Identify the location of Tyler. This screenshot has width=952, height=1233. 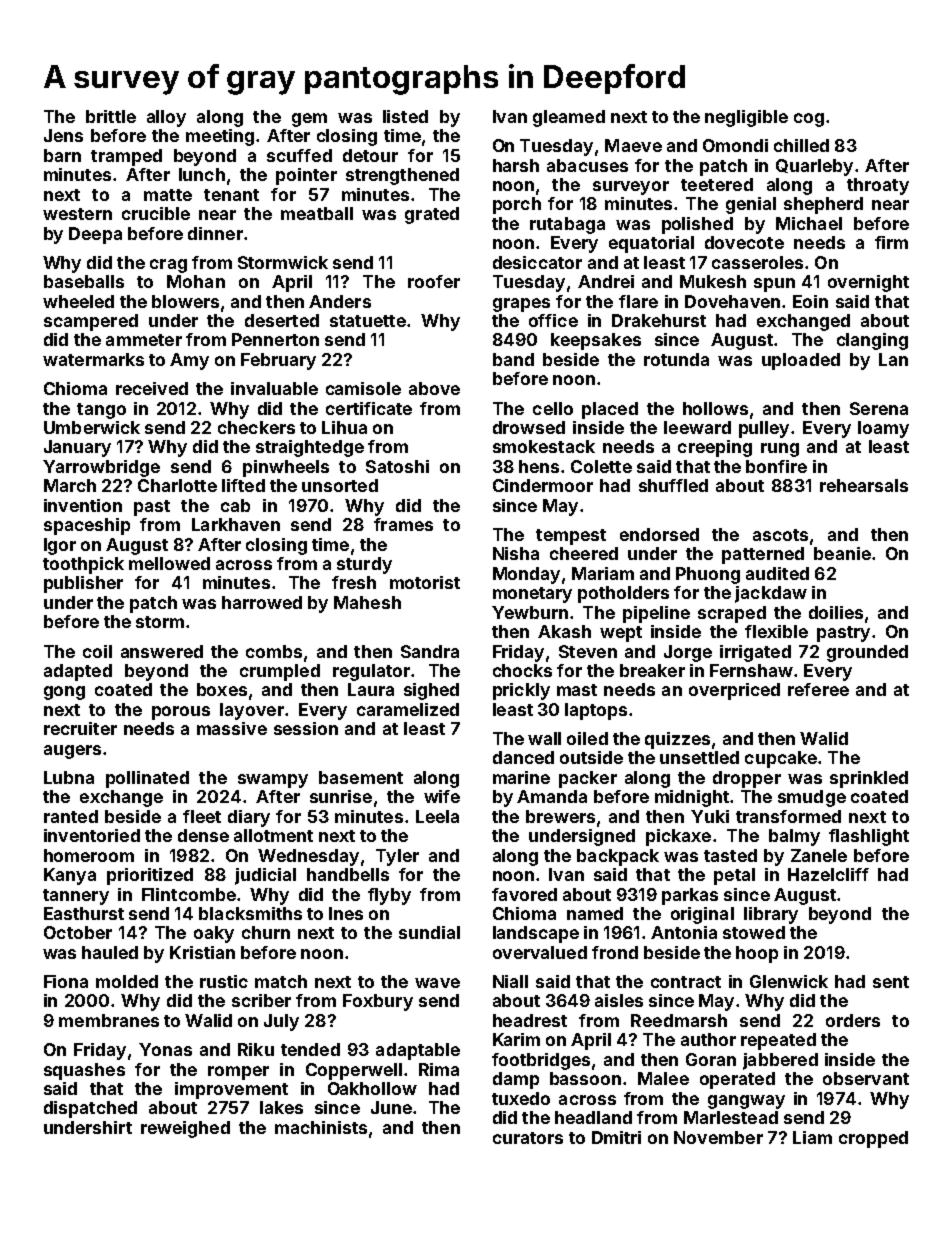
(397, 857).
